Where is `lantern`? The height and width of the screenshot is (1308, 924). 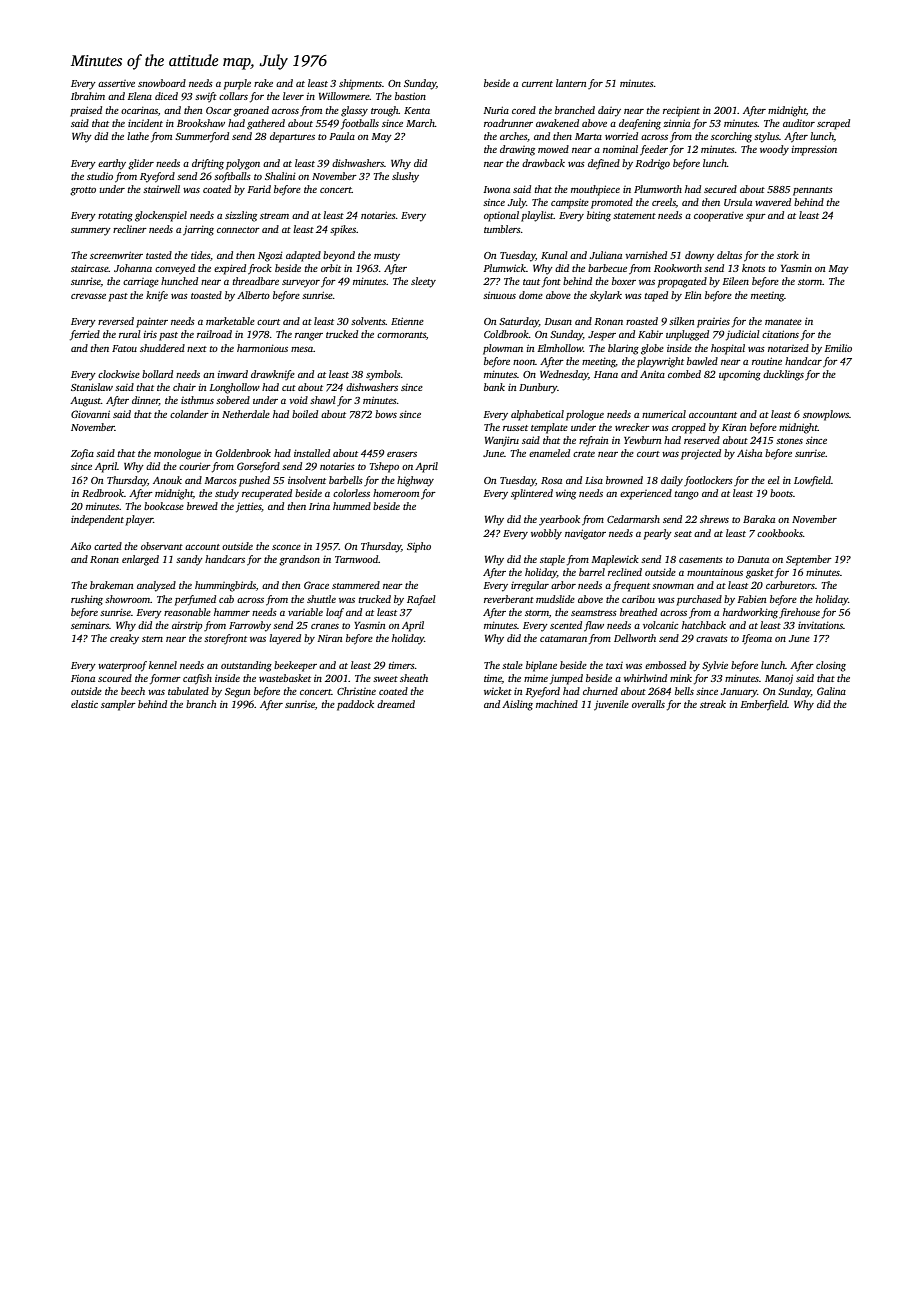
lantern is located at coordinates (571, 83).
